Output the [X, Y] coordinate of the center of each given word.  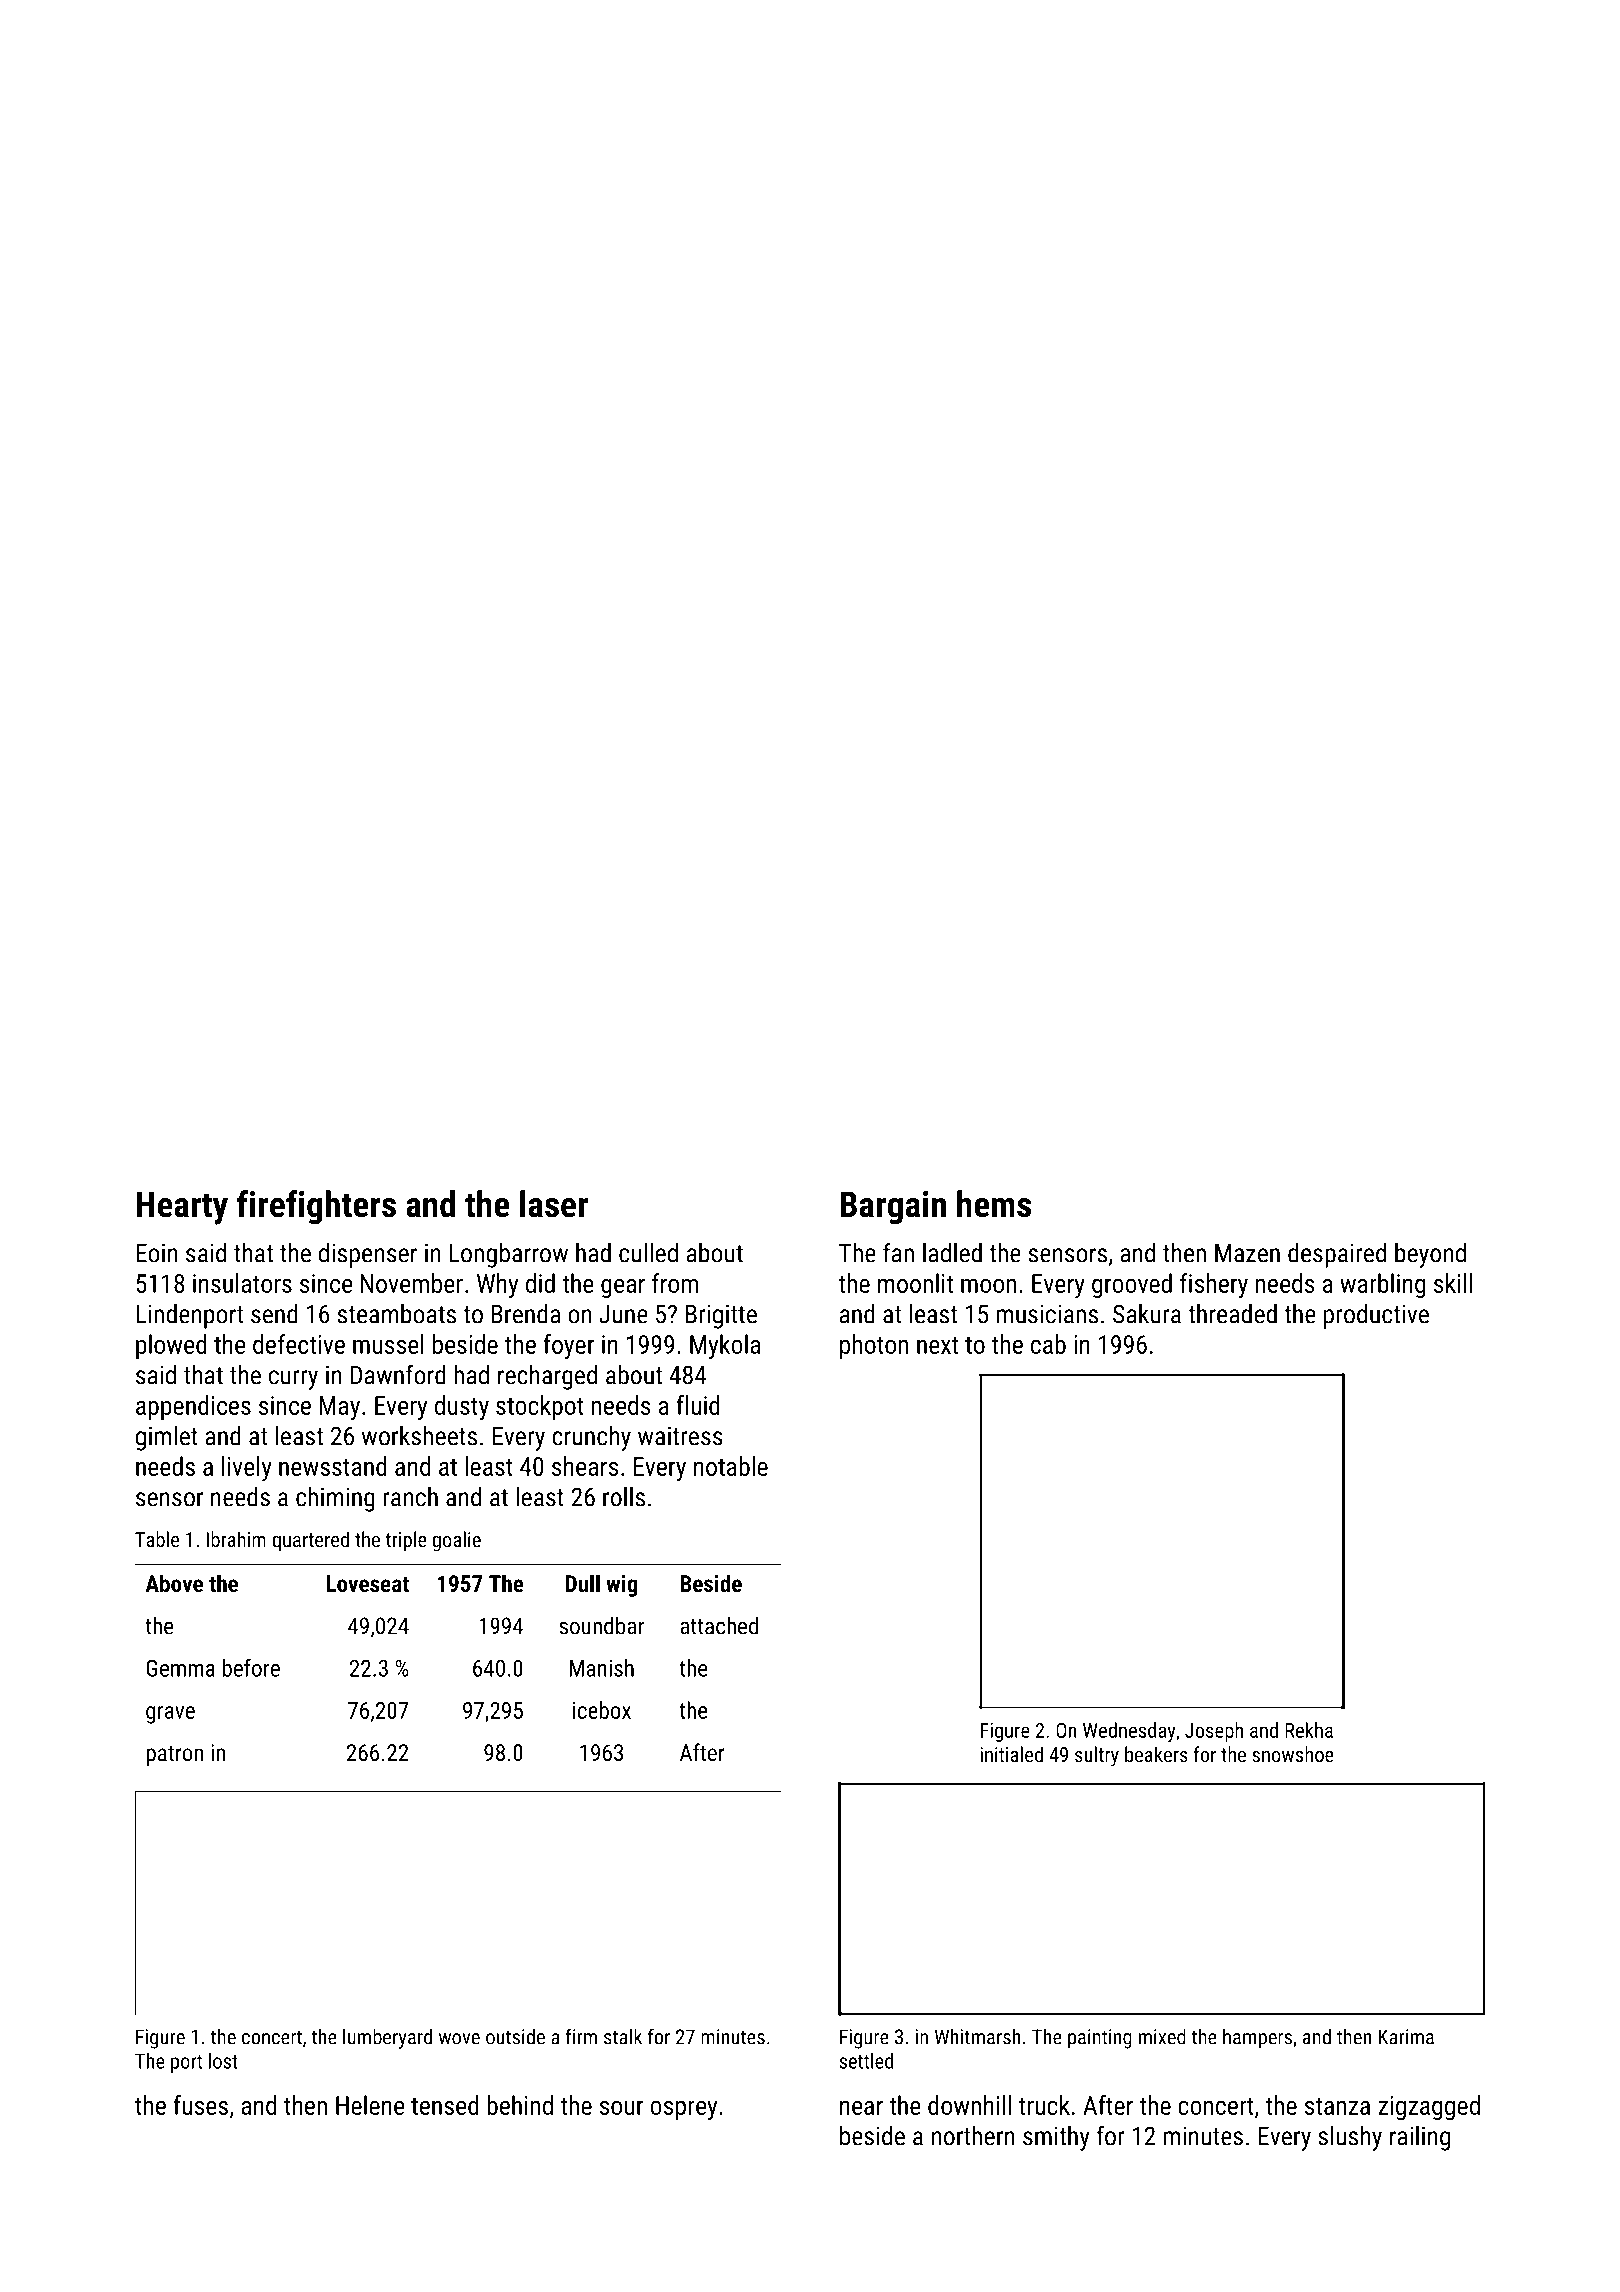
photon [874, 1346]
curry [293, 1380]
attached [719, 1626]
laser [554, 1204]
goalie [456, 1541]
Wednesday [1129, 1732]
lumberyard [387, 2038]
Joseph [1214, 1732]
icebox [602, 1710]
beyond [1430, 1255]
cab [1048, 1344]
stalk [623, 2036]
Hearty [182, 1208]
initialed [1011, 1754]
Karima [1406, 2037]
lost [223, 2061]
